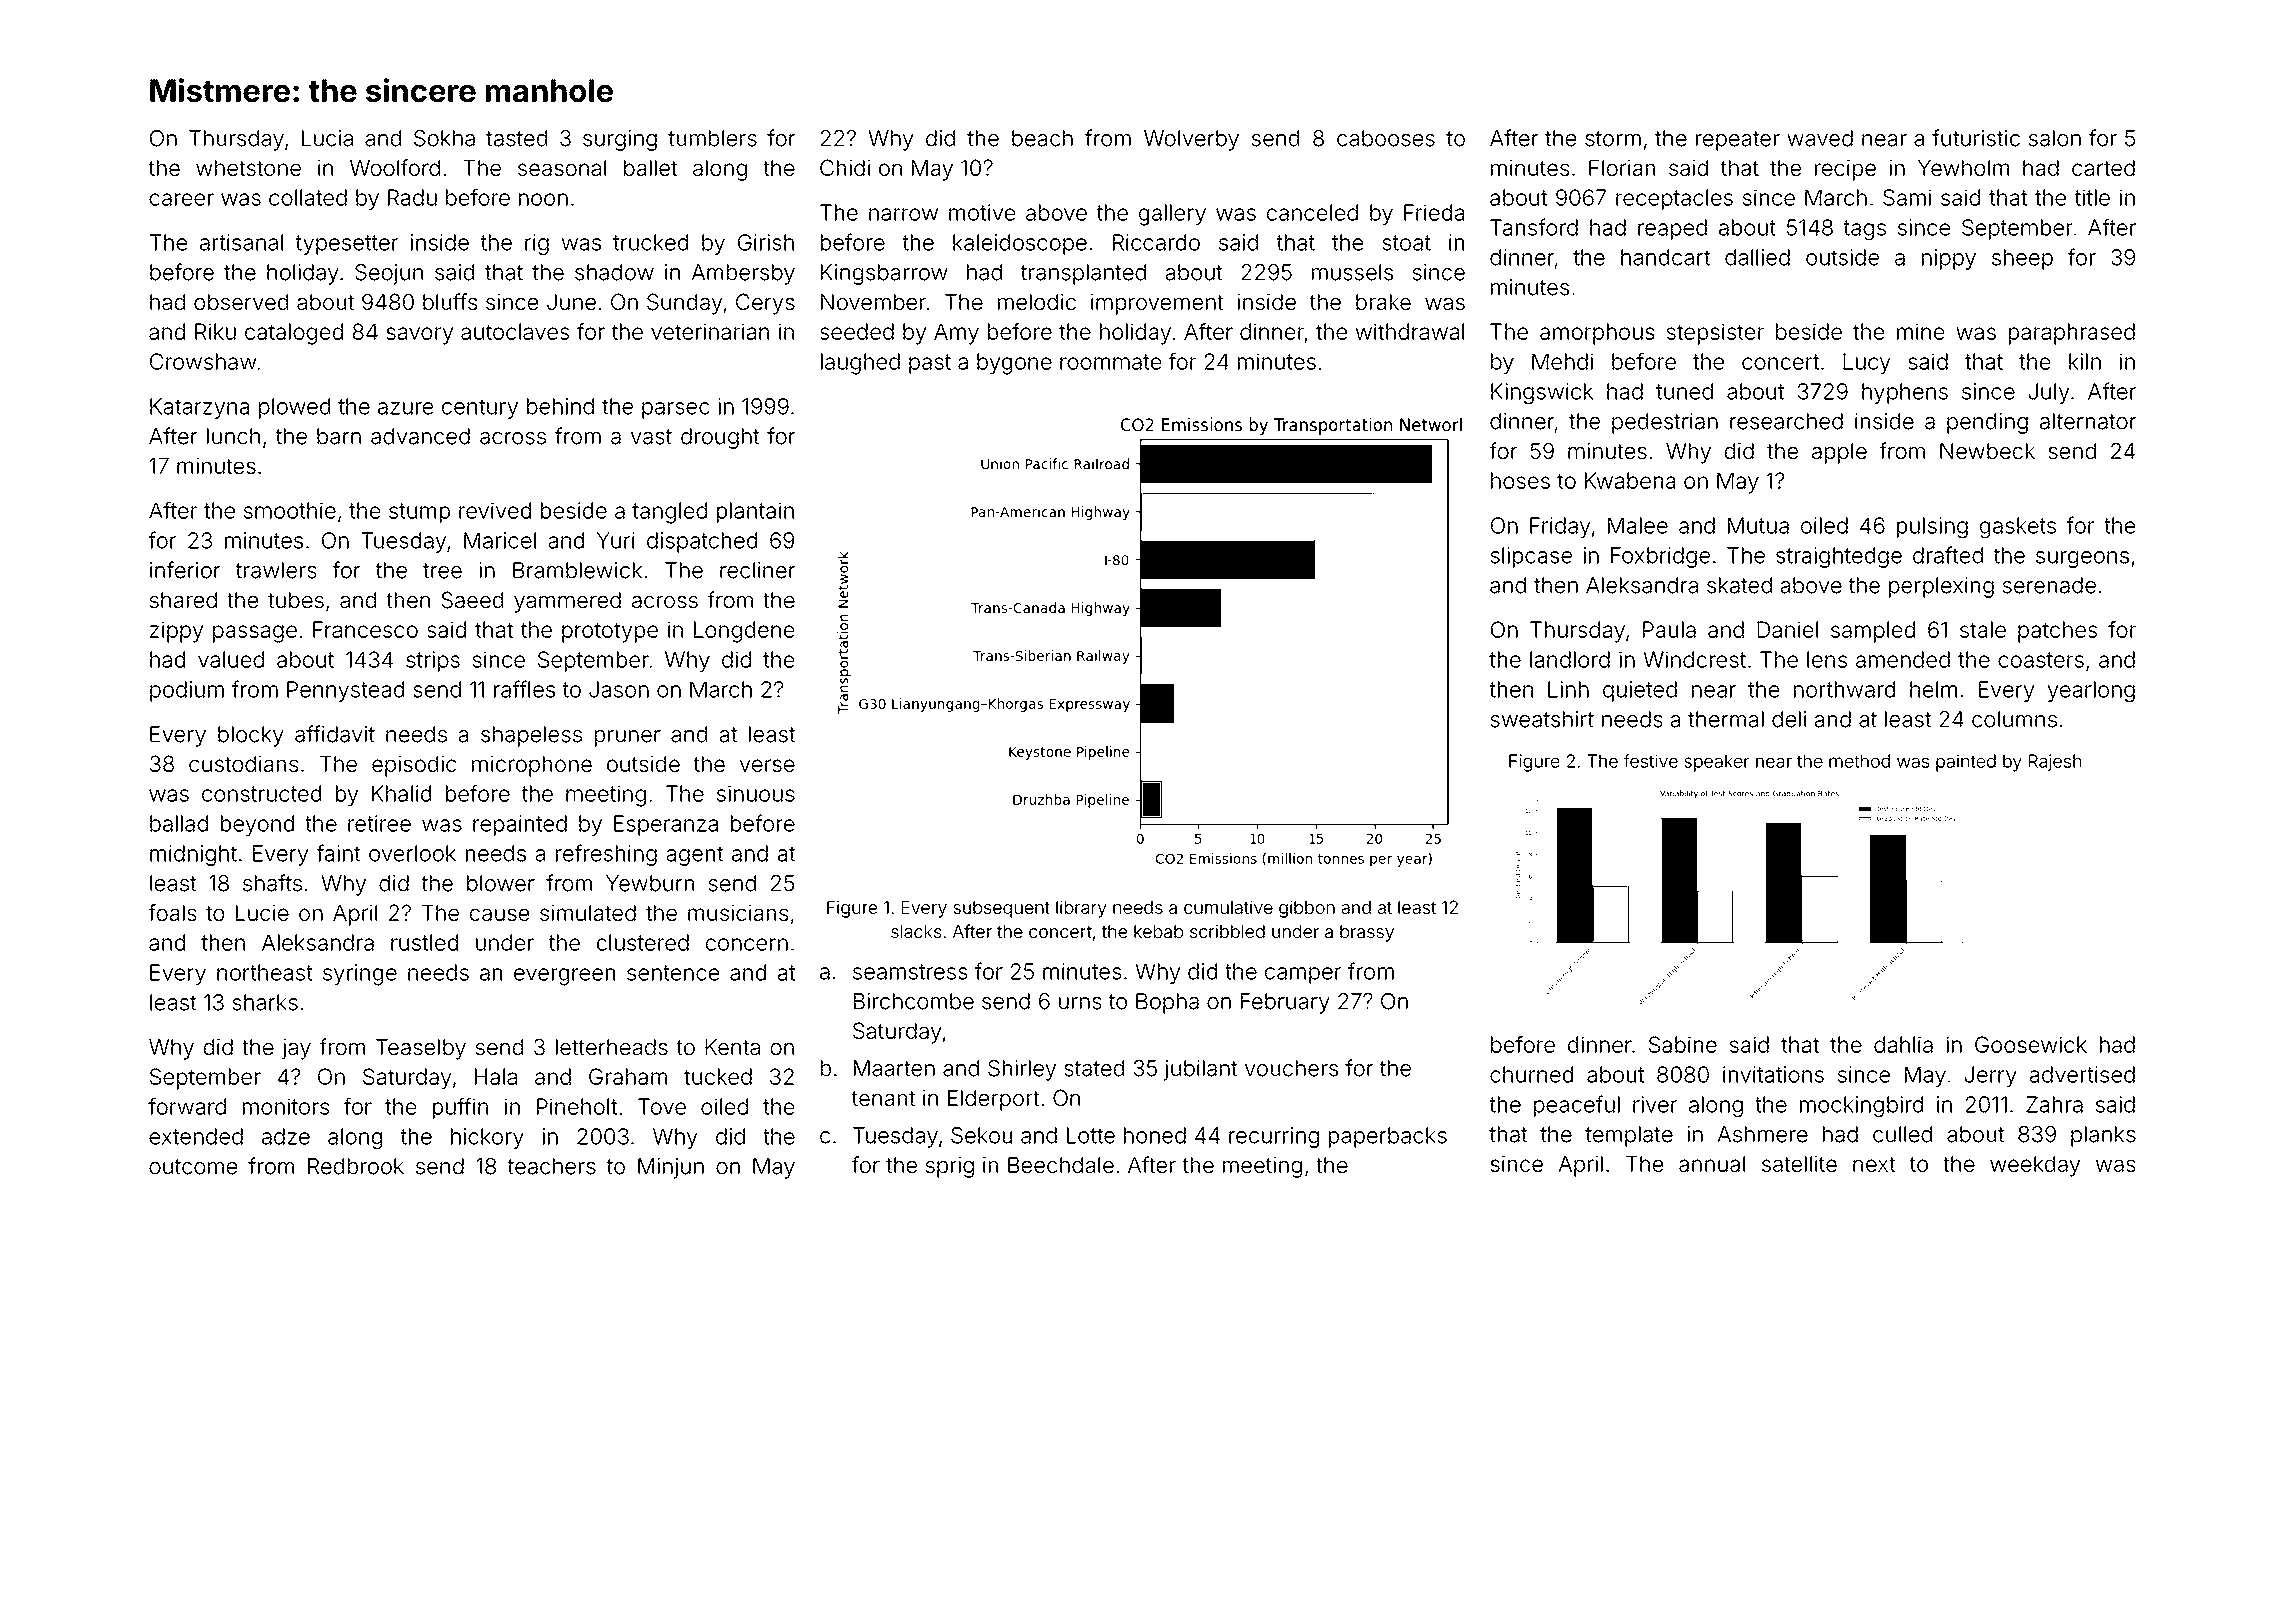  What do you see at coordinates (193, 1167) in the screenshot?
I see `outcome` at bounding box center [193, 1167].
